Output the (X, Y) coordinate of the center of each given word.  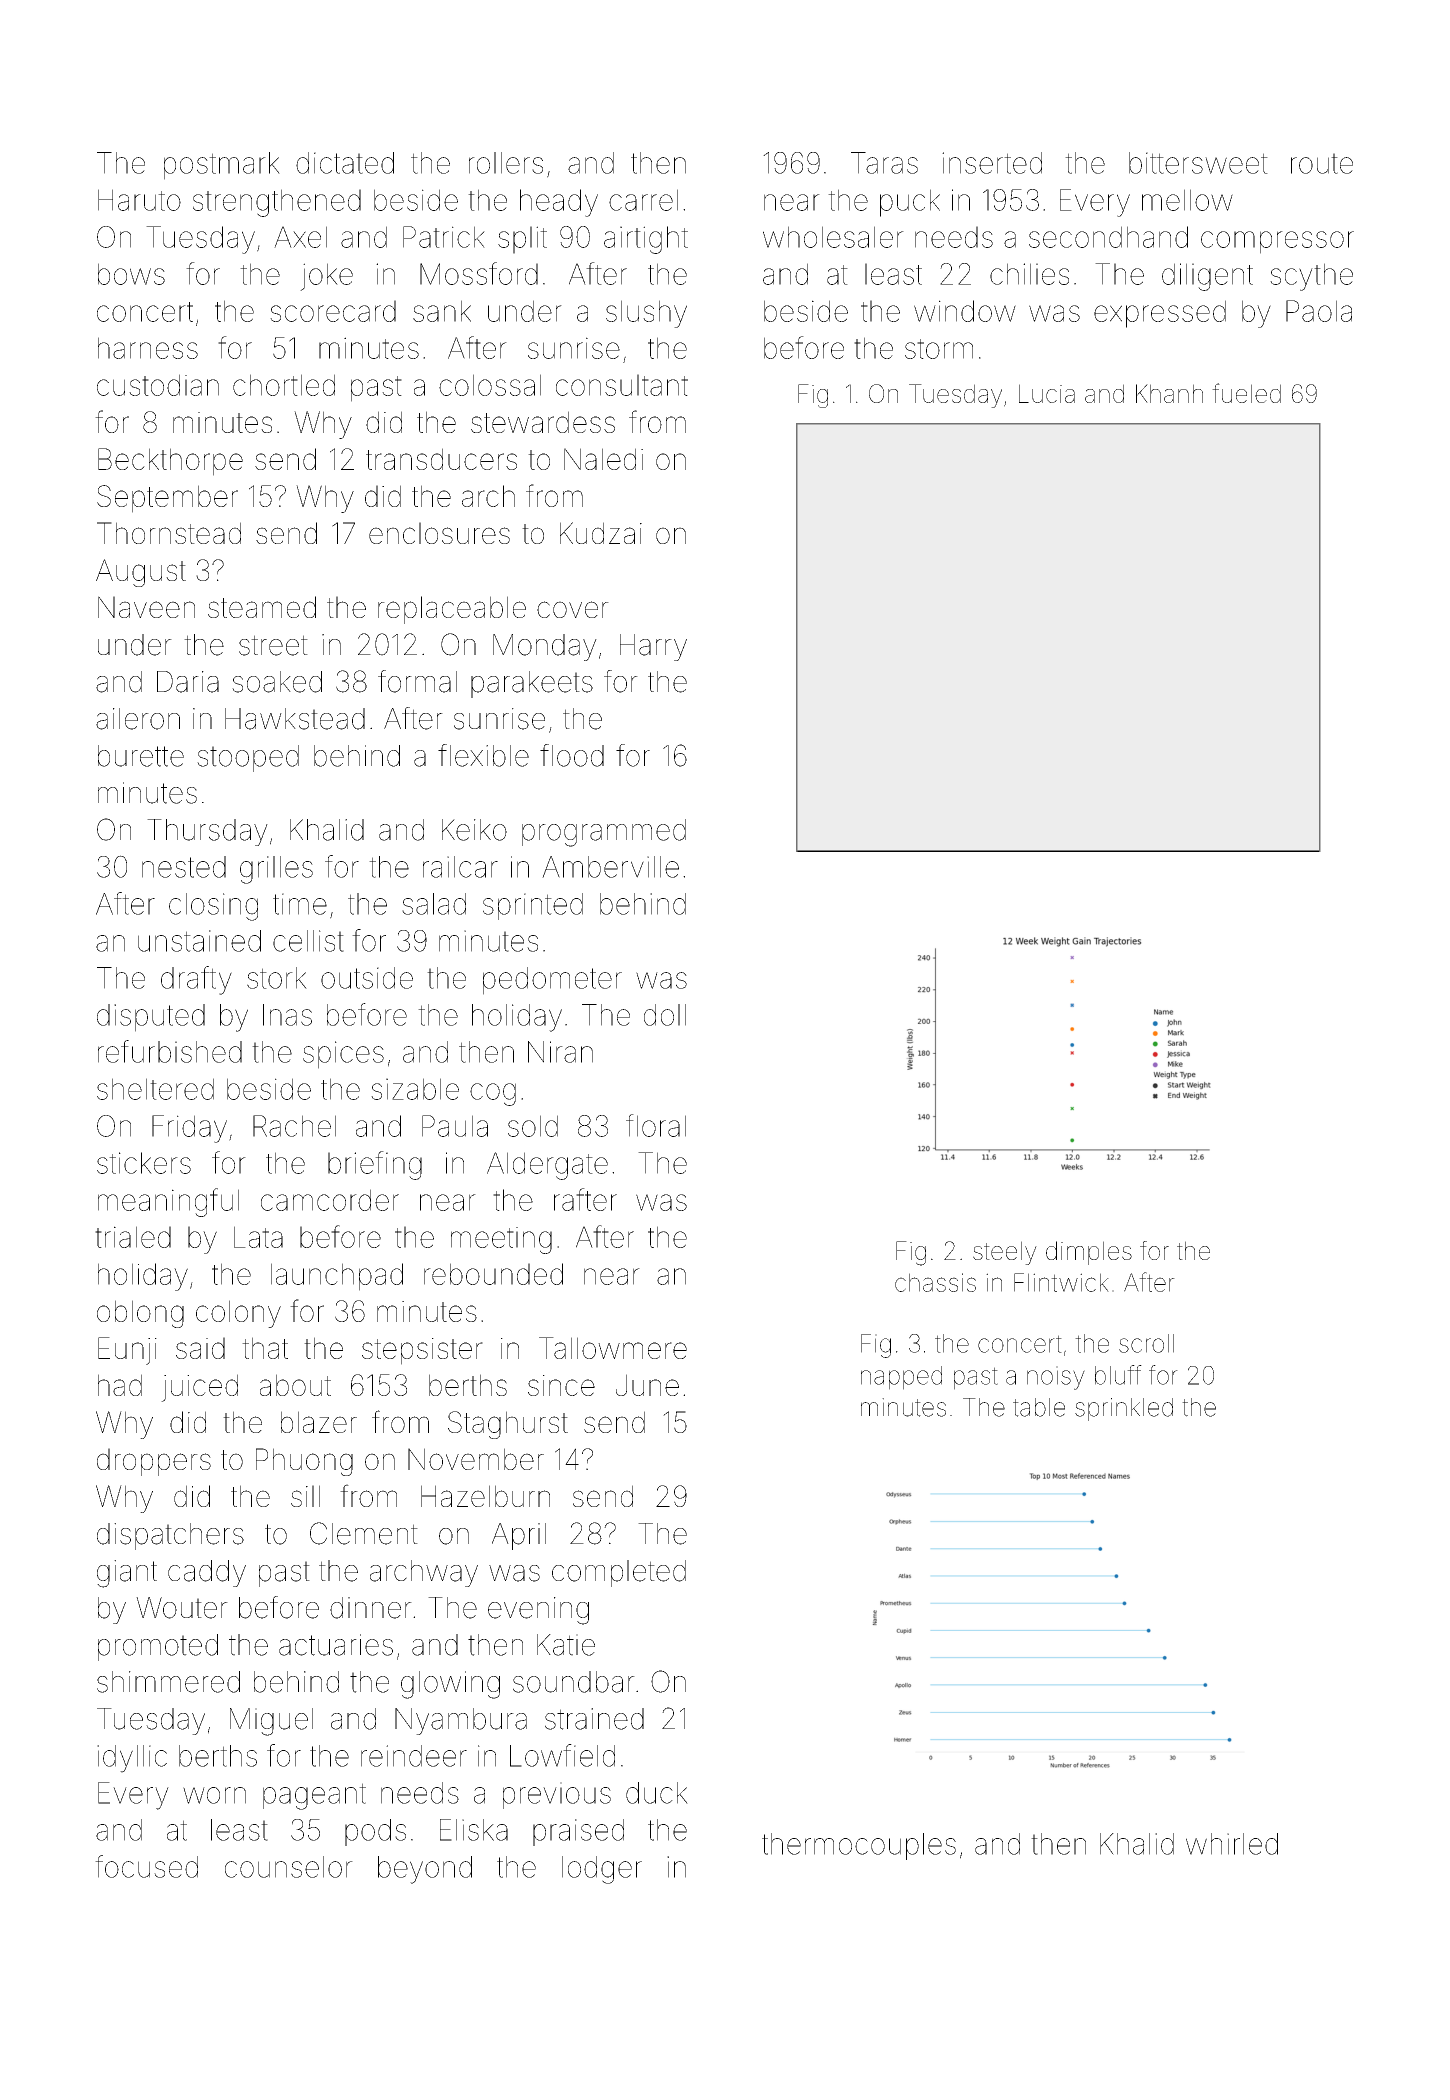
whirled (1232, 1844)
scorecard (333, 311)
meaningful (168, 1202)
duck (657, 1793)
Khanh (1169, 393)
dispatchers (170, 1536)
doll (665, 1015)
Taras (884, 163)
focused (146, 1866)
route (1322, 163)
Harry (653, 647)
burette (141, 756)
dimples (1089, 1253)
